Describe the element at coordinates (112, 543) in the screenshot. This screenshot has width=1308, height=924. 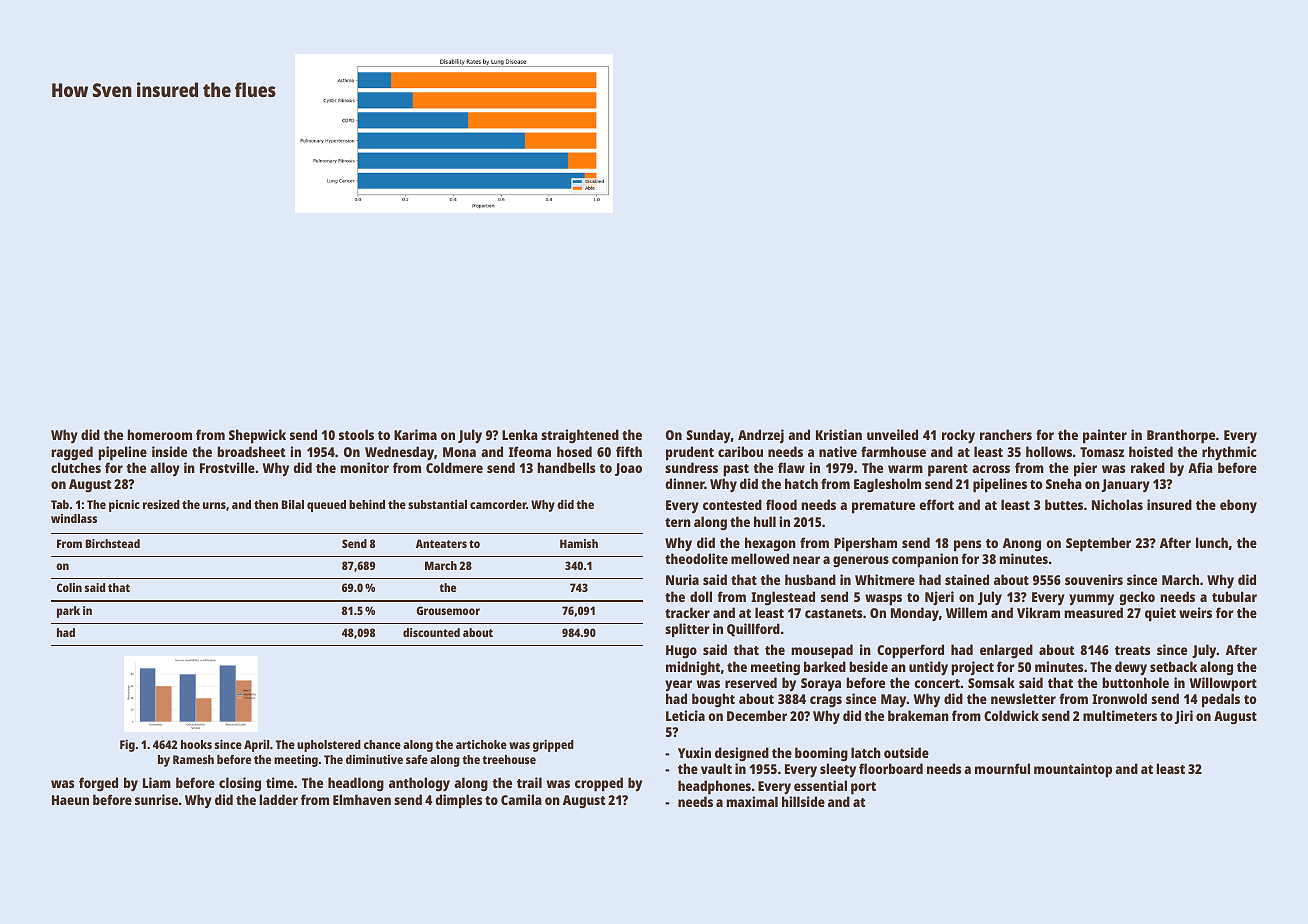
I see `Birchstead` at that location.
